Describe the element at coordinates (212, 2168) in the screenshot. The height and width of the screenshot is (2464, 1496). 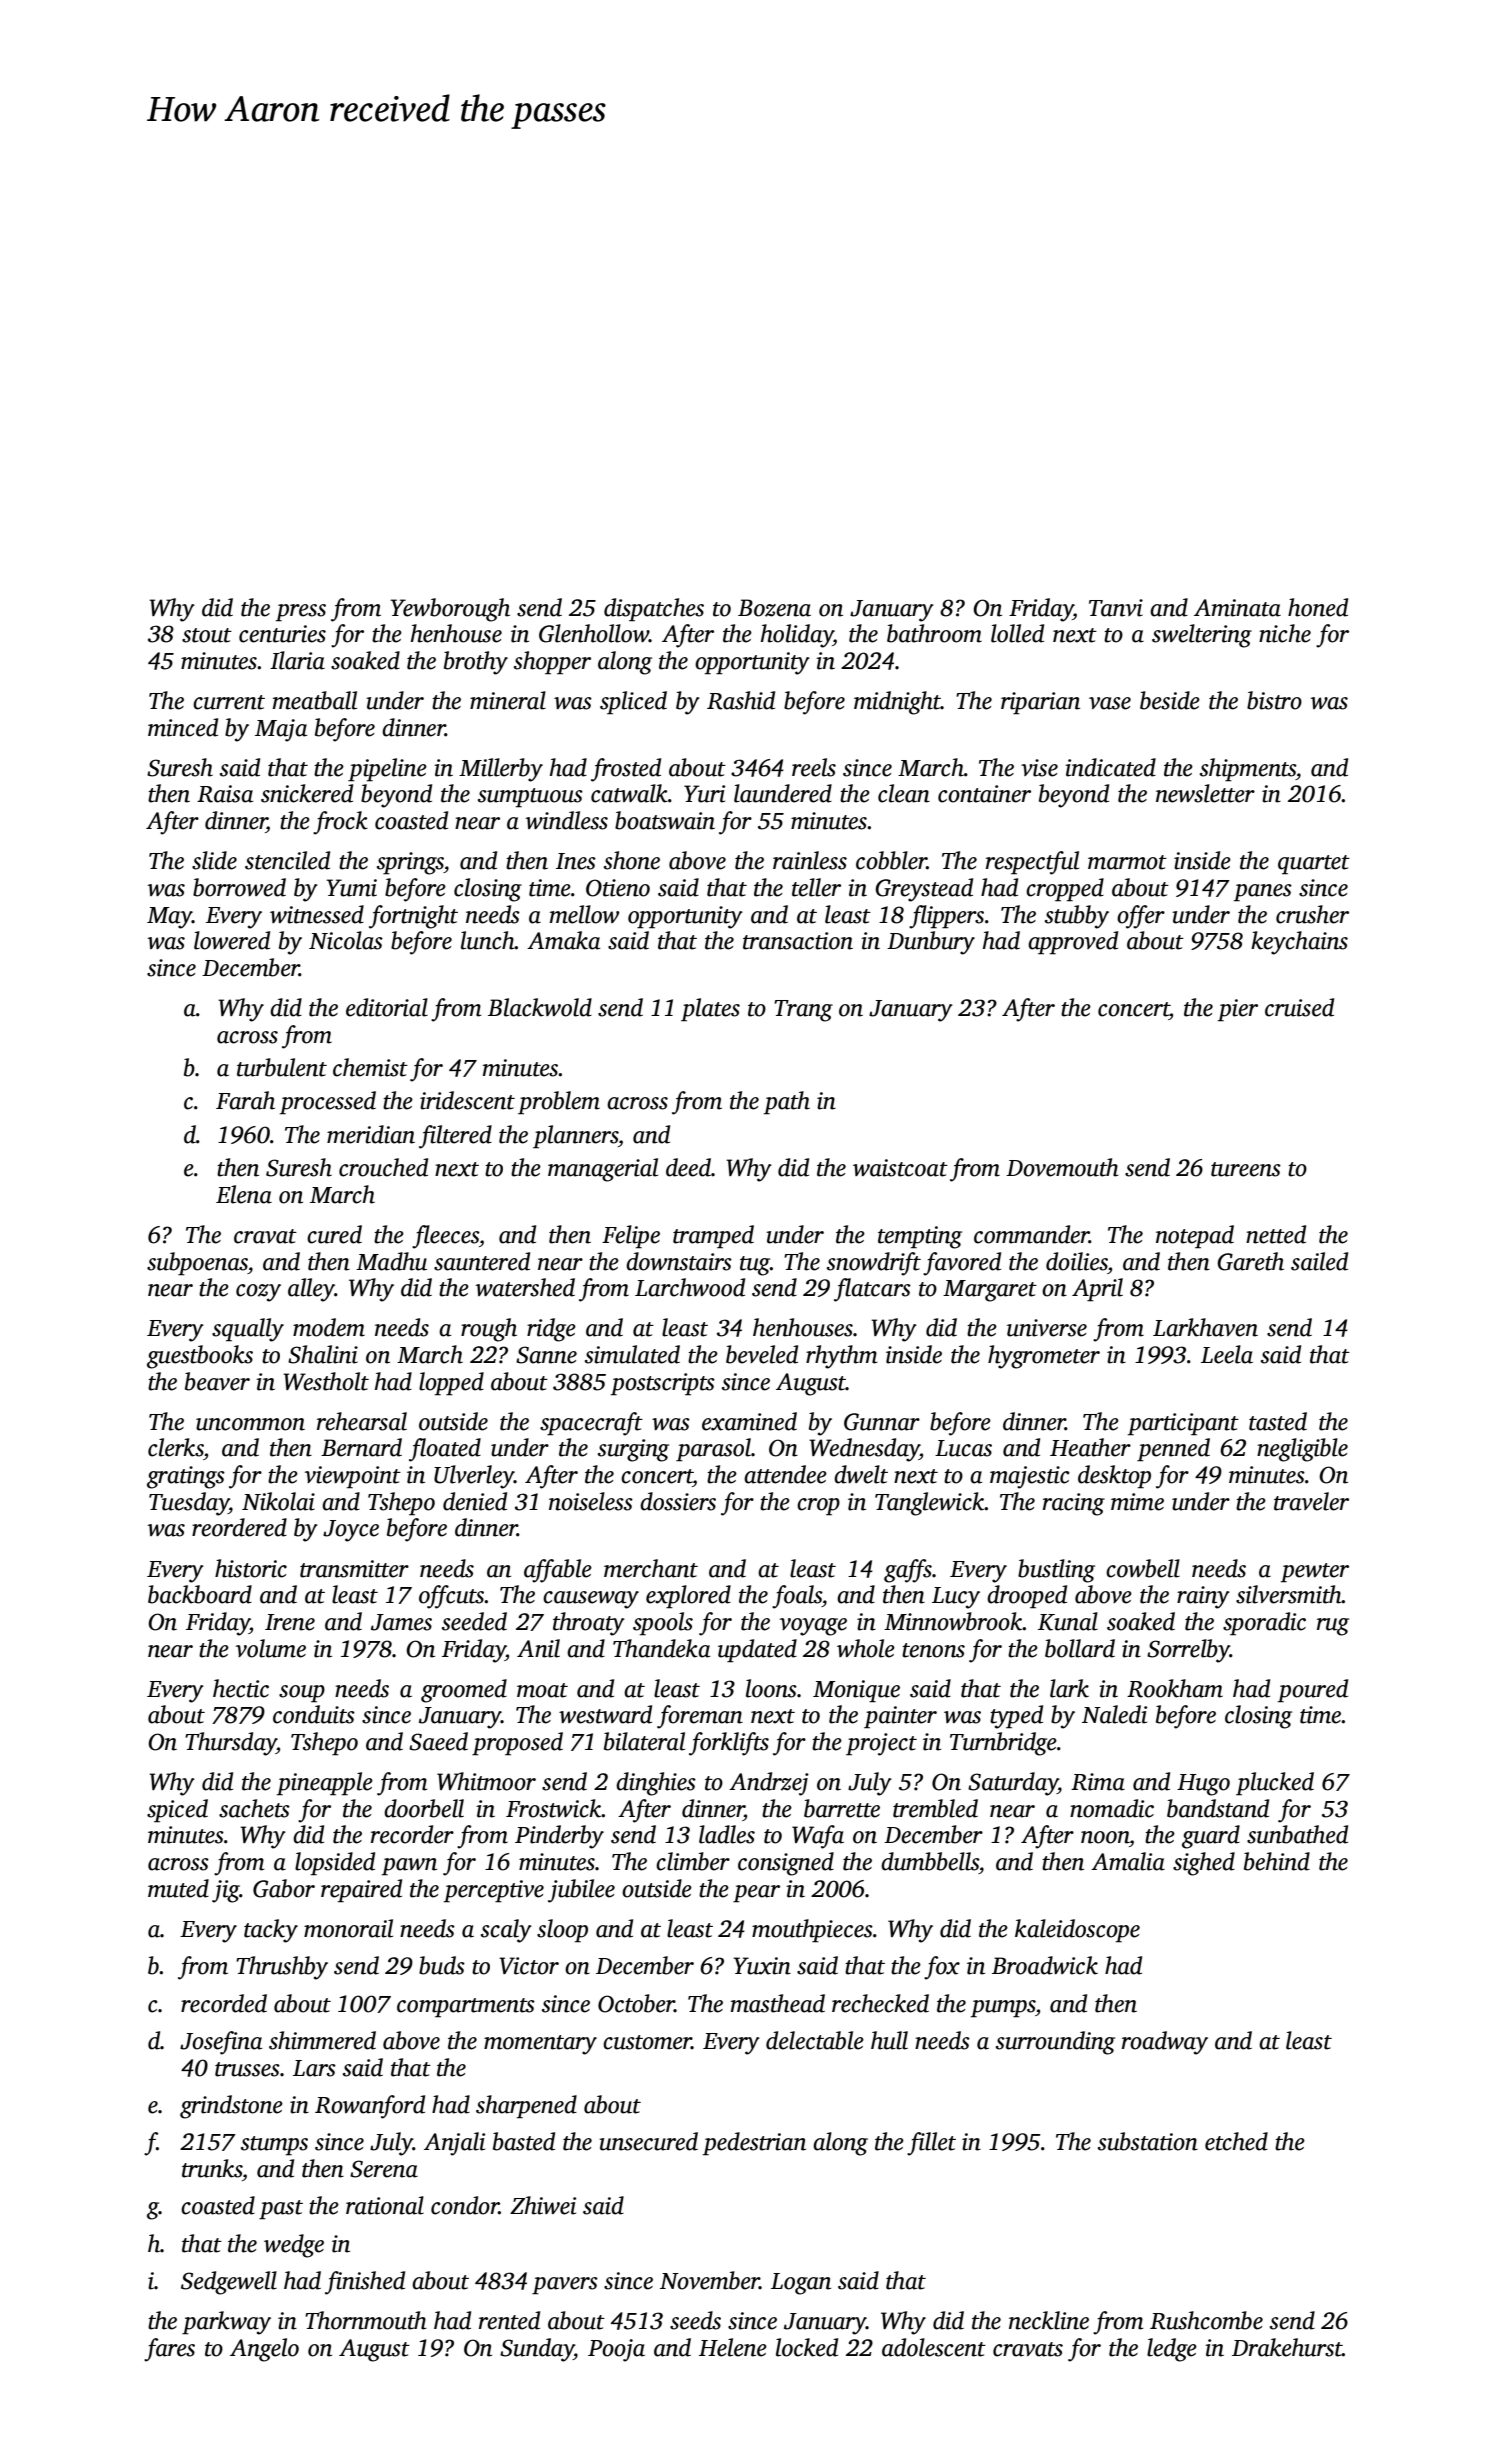
I see `trunks` at that location.
